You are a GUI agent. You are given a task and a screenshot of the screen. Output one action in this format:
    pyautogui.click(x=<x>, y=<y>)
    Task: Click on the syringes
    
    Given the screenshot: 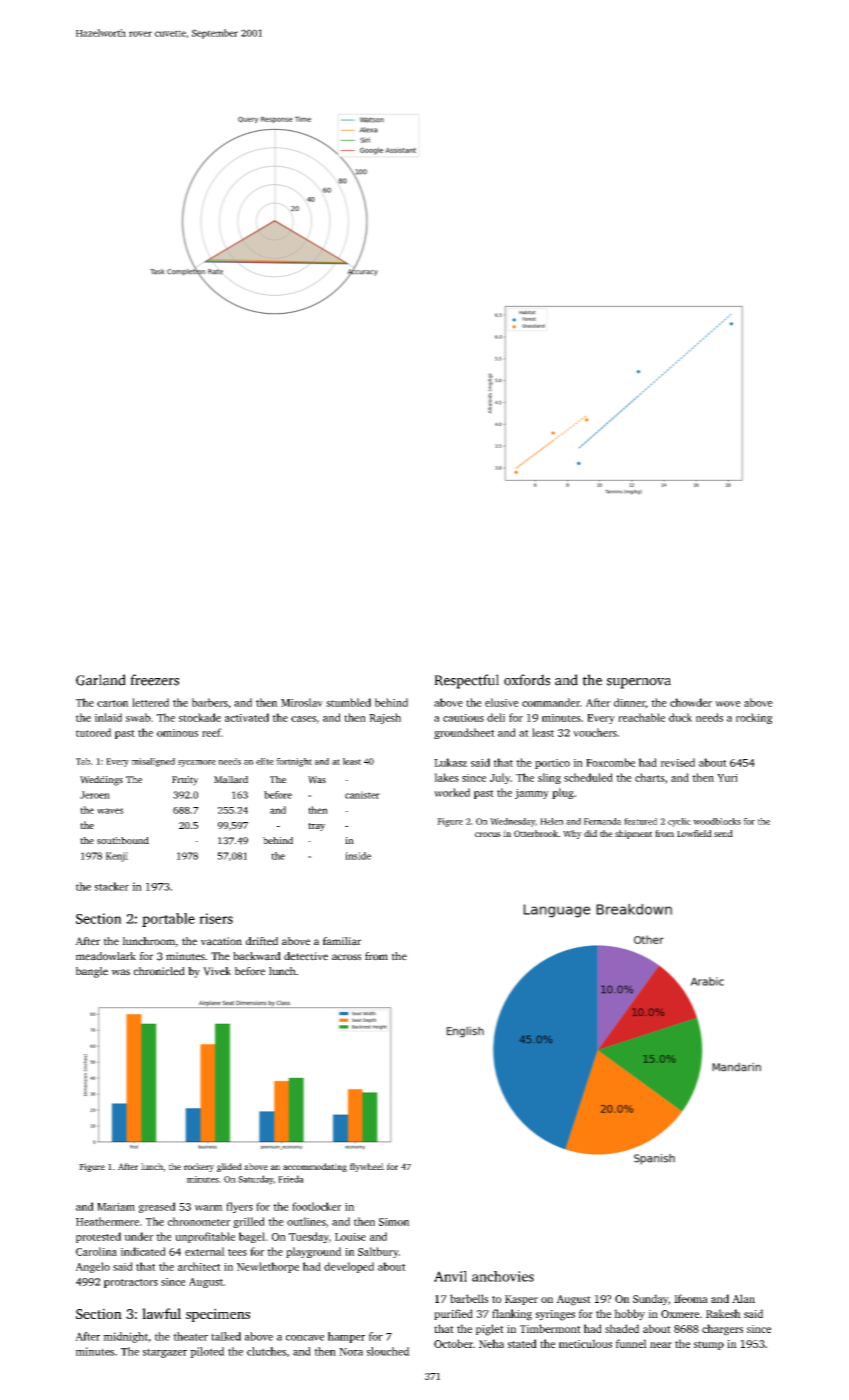 What is the action you would take?
    pyautogui.click(x=555, y=1315)
